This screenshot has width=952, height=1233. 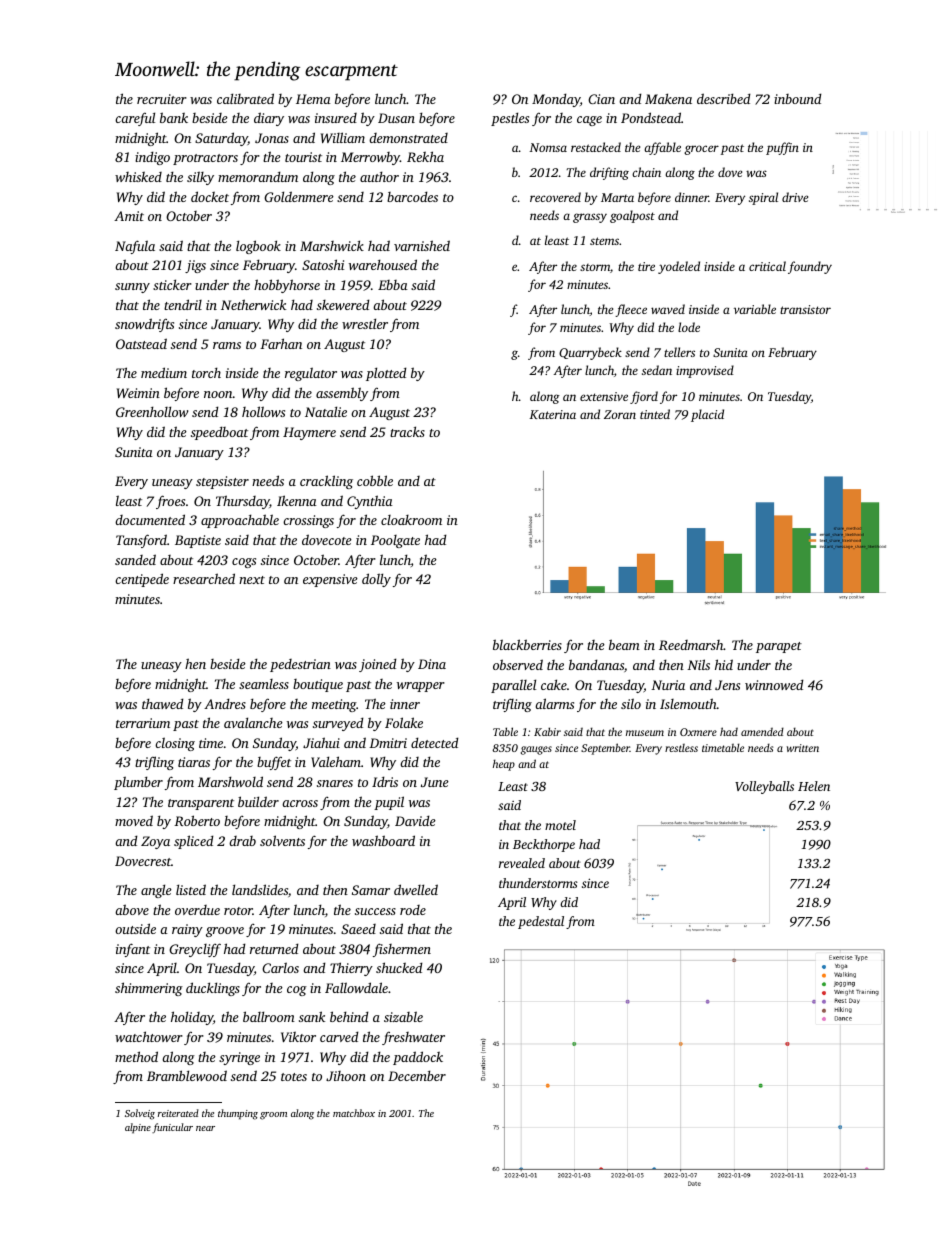 What do you see at coordinates (138, 1128) in the screenshot?
I see `alpine` at bounding box center [138, 1128].
